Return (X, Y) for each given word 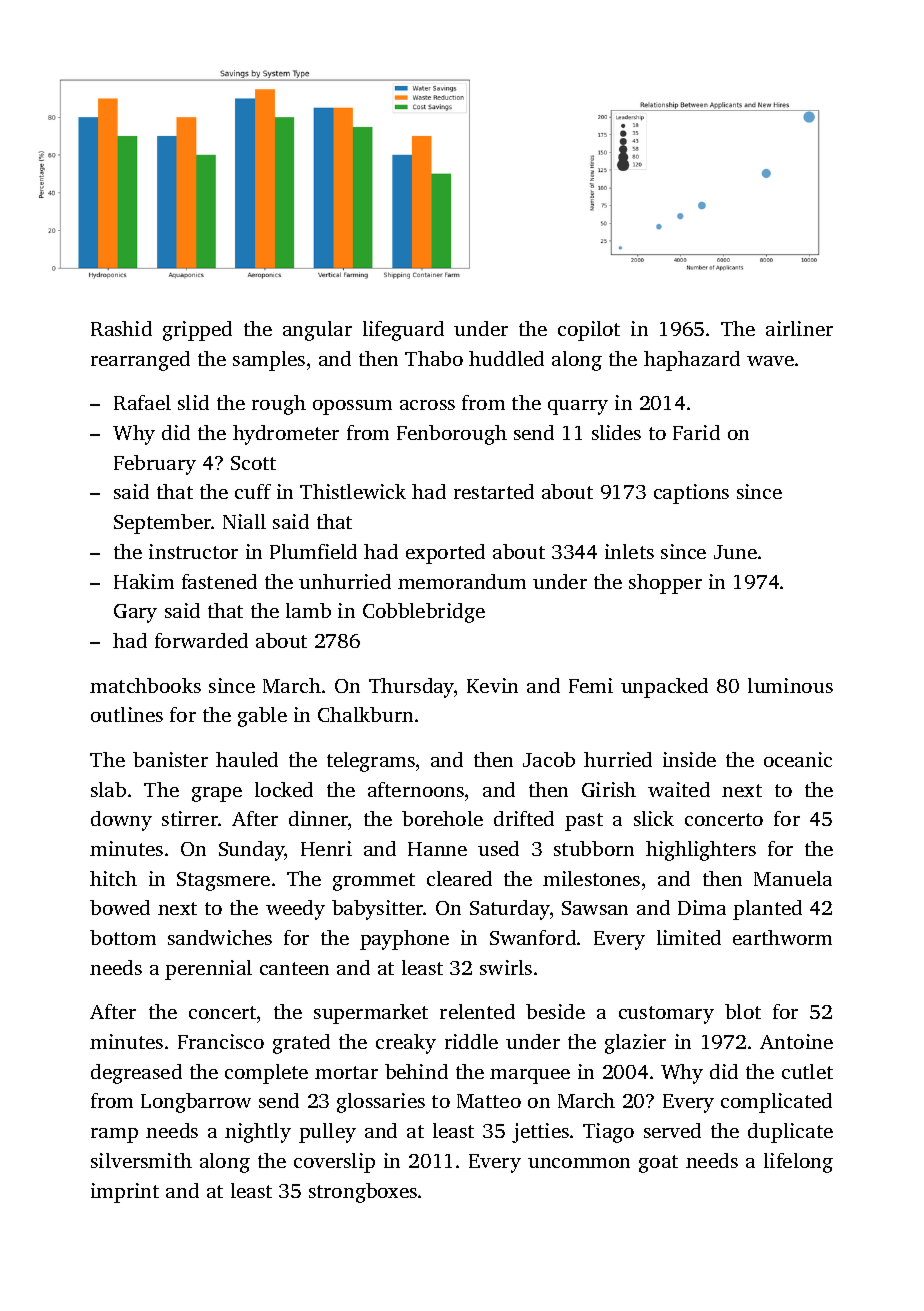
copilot (589, 331)
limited (689, 937)
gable (262, 717)
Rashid (121, 328)
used (498, 848)
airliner (799, 328)
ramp (114, 1135)
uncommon (579, 1163)
